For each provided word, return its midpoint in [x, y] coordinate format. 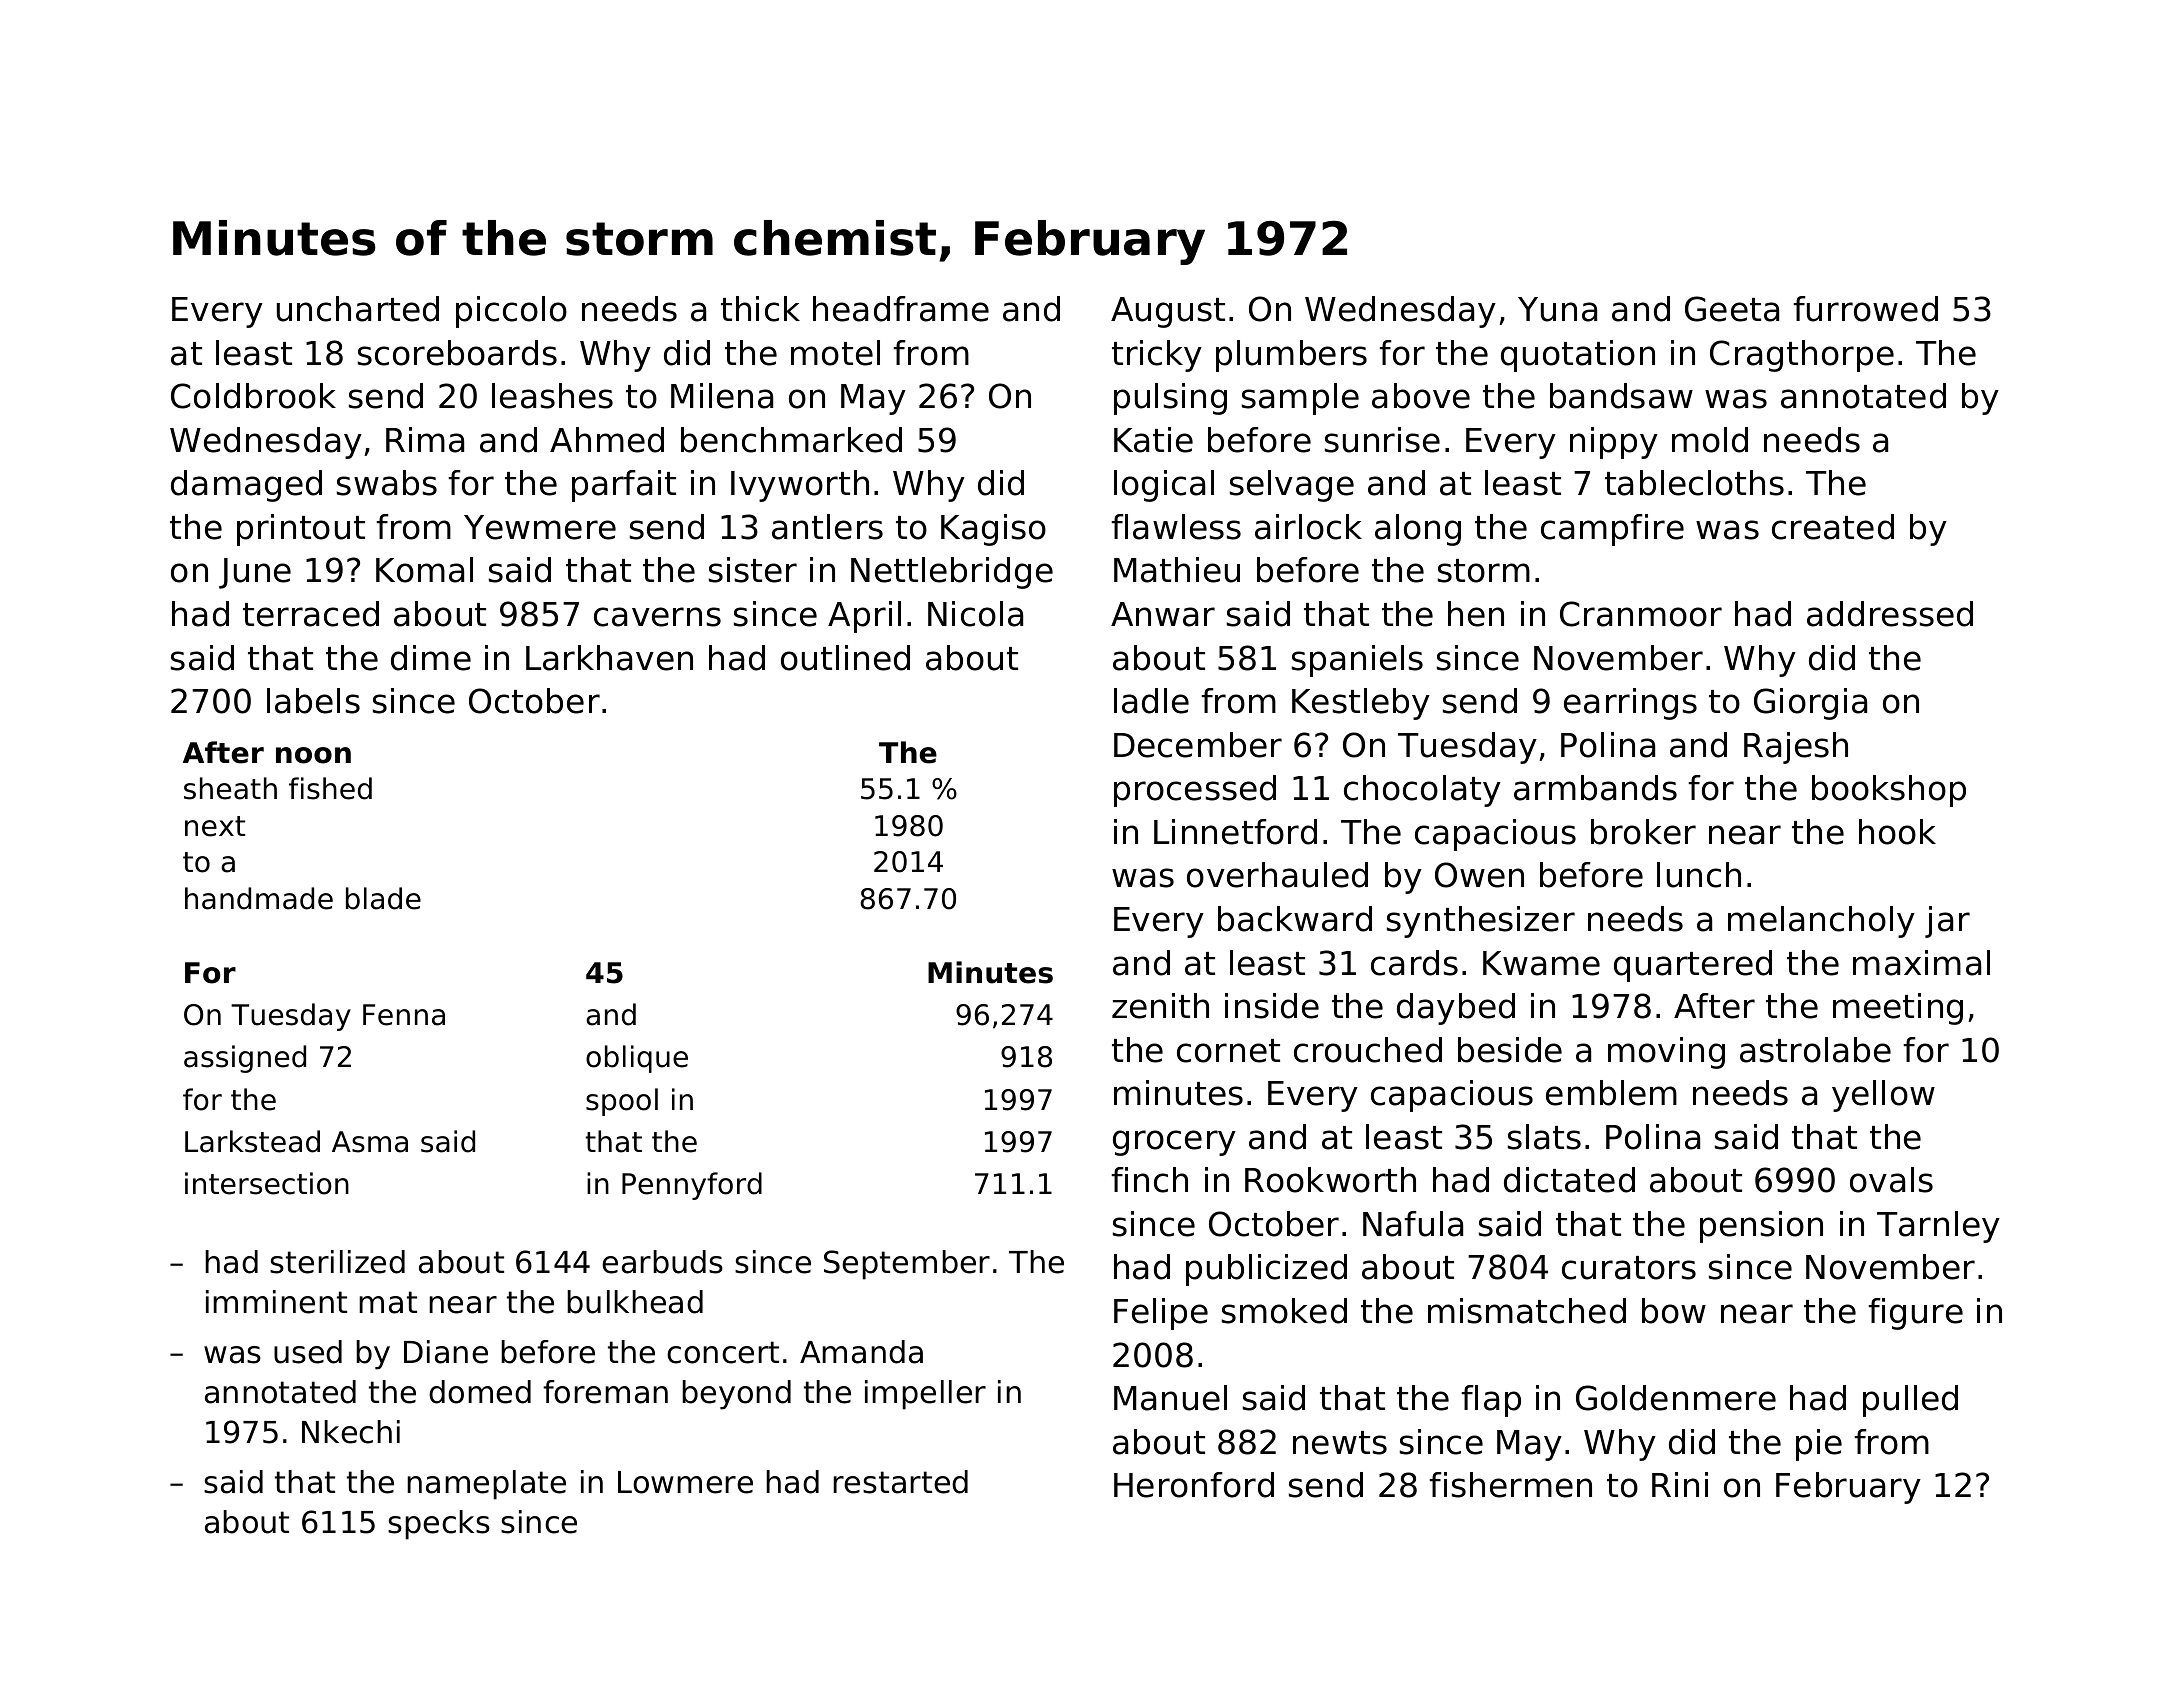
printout [301, 530]
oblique [637, 1059]
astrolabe [1815, 1050]
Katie [1153, 440]
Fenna [404, 1015]
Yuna [1557, 309]
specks [439, 1525]
